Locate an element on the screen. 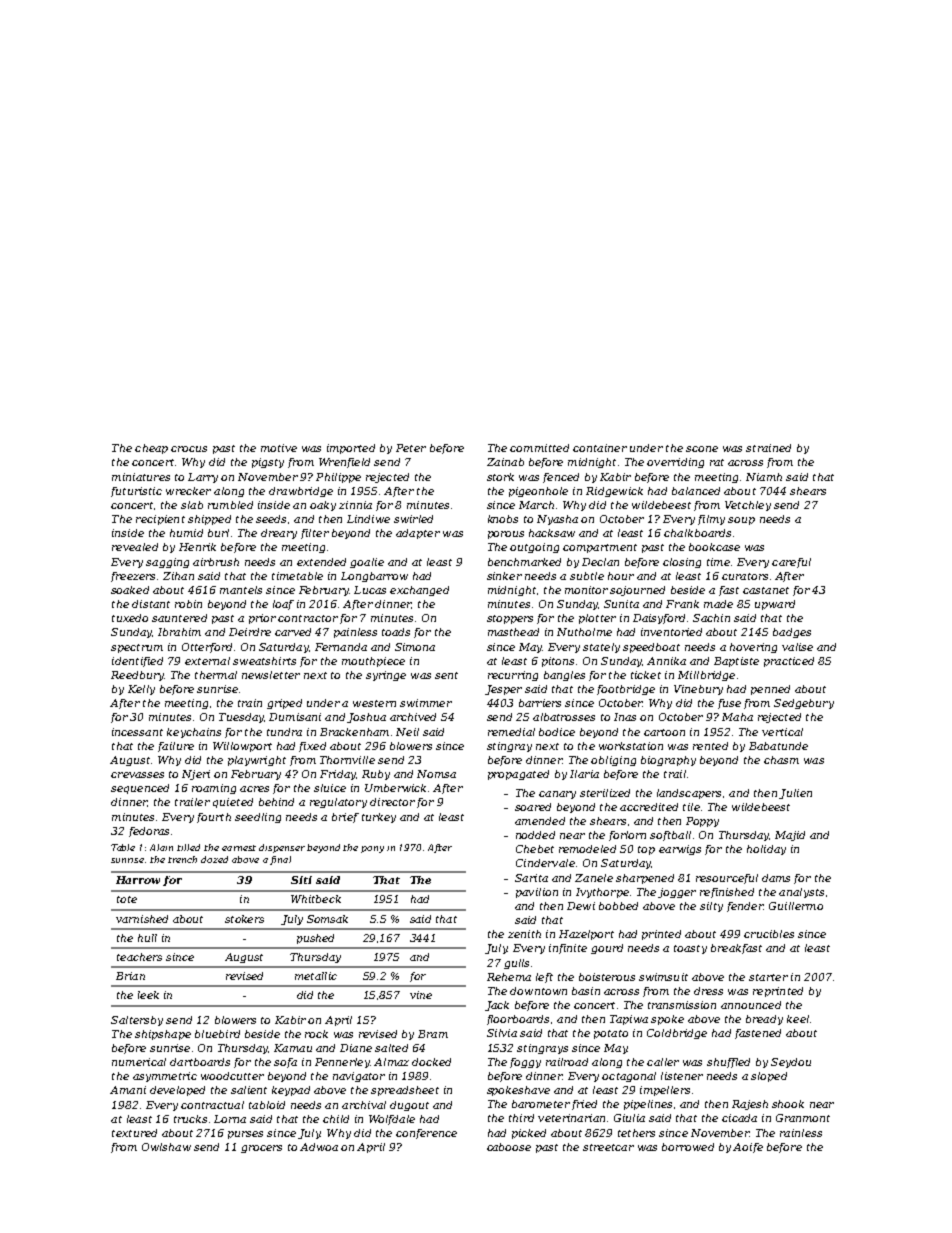  bodice is located at coordinates (557, 732).
